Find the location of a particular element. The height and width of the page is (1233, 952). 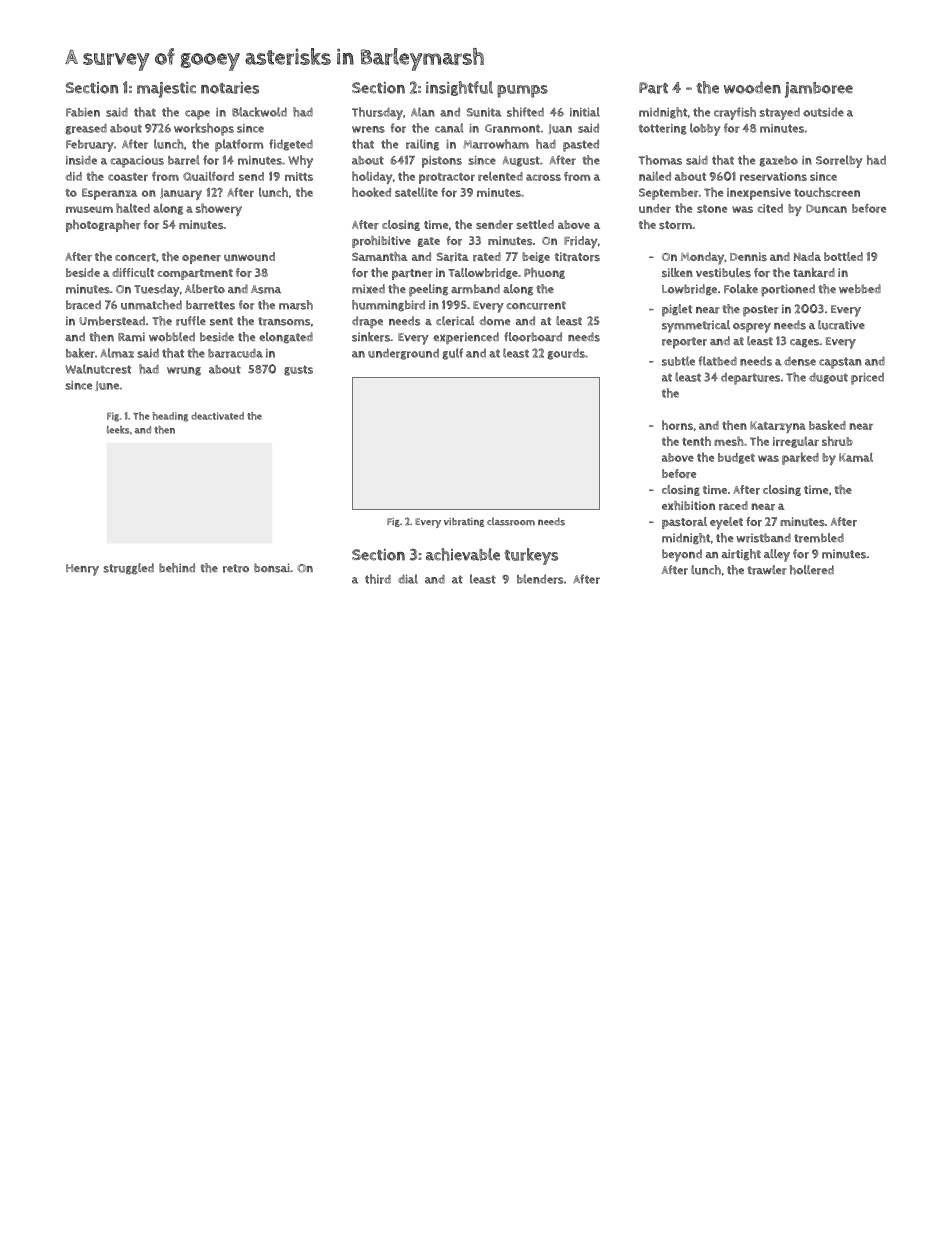

armband is located at coordinates (475, 289).
